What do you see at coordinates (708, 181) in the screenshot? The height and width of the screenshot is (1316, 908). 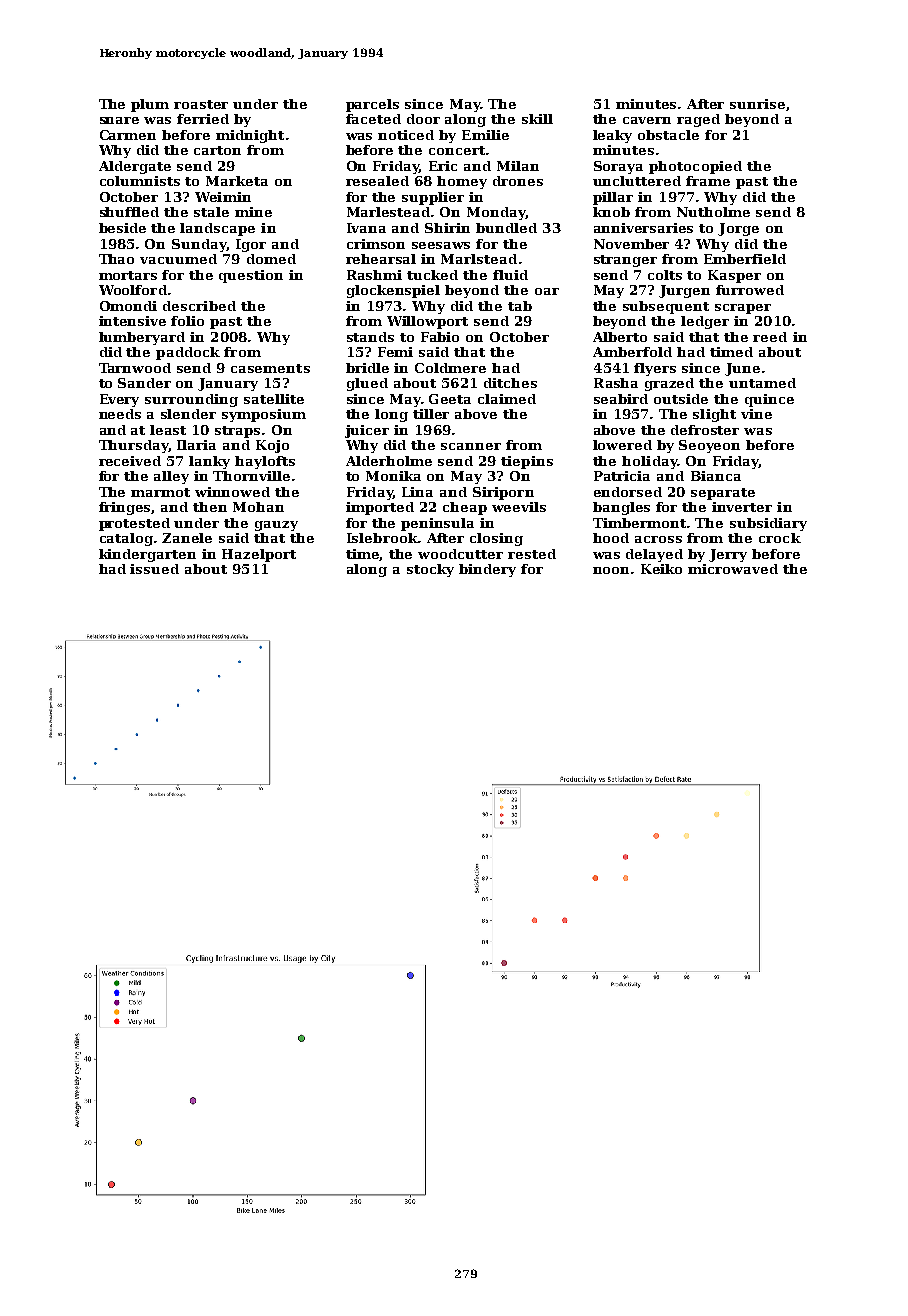 I see `frame` at bounding box center [708, 181].
